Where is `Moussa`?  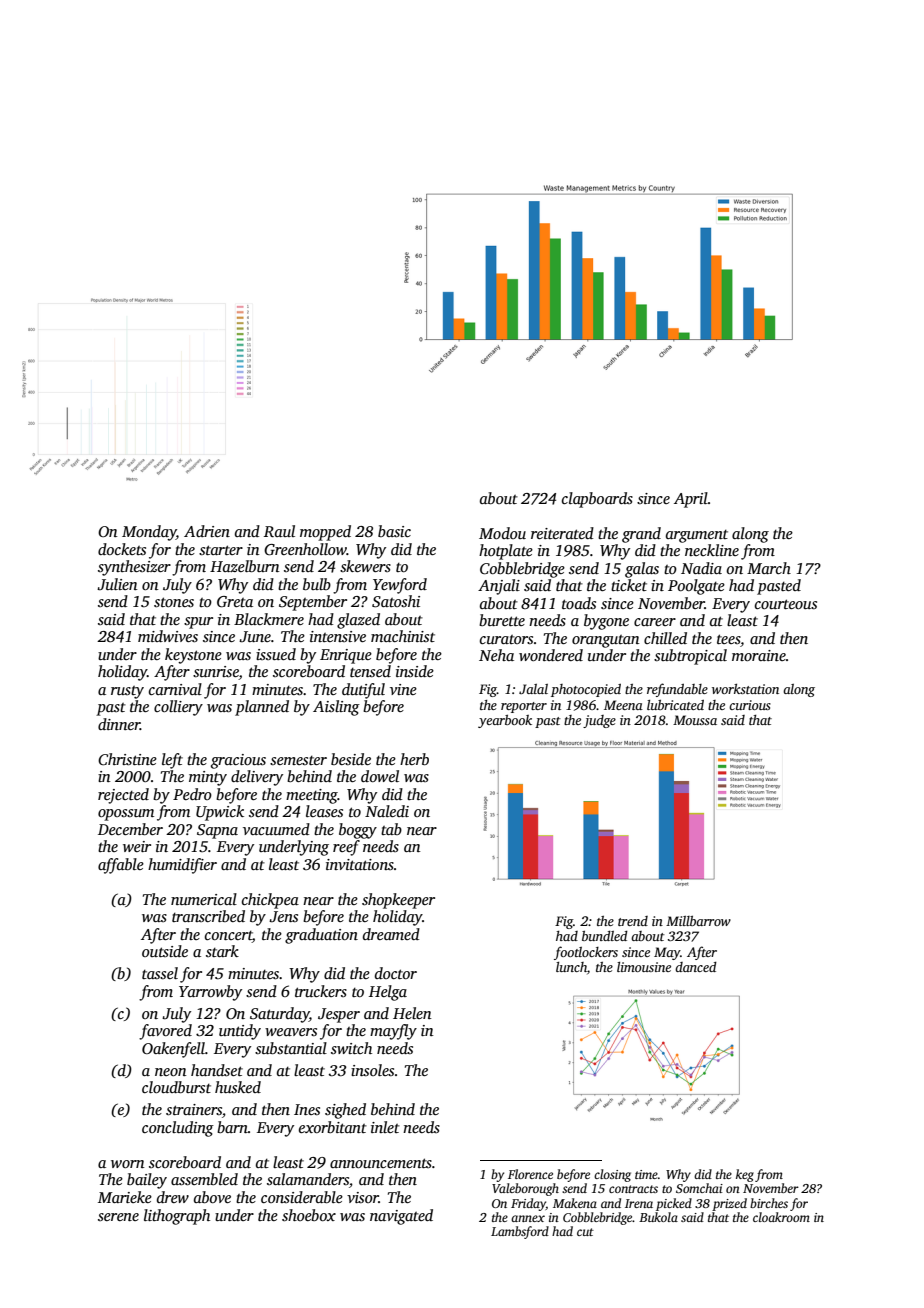 Moussa is located at coordinates (695, 720).
